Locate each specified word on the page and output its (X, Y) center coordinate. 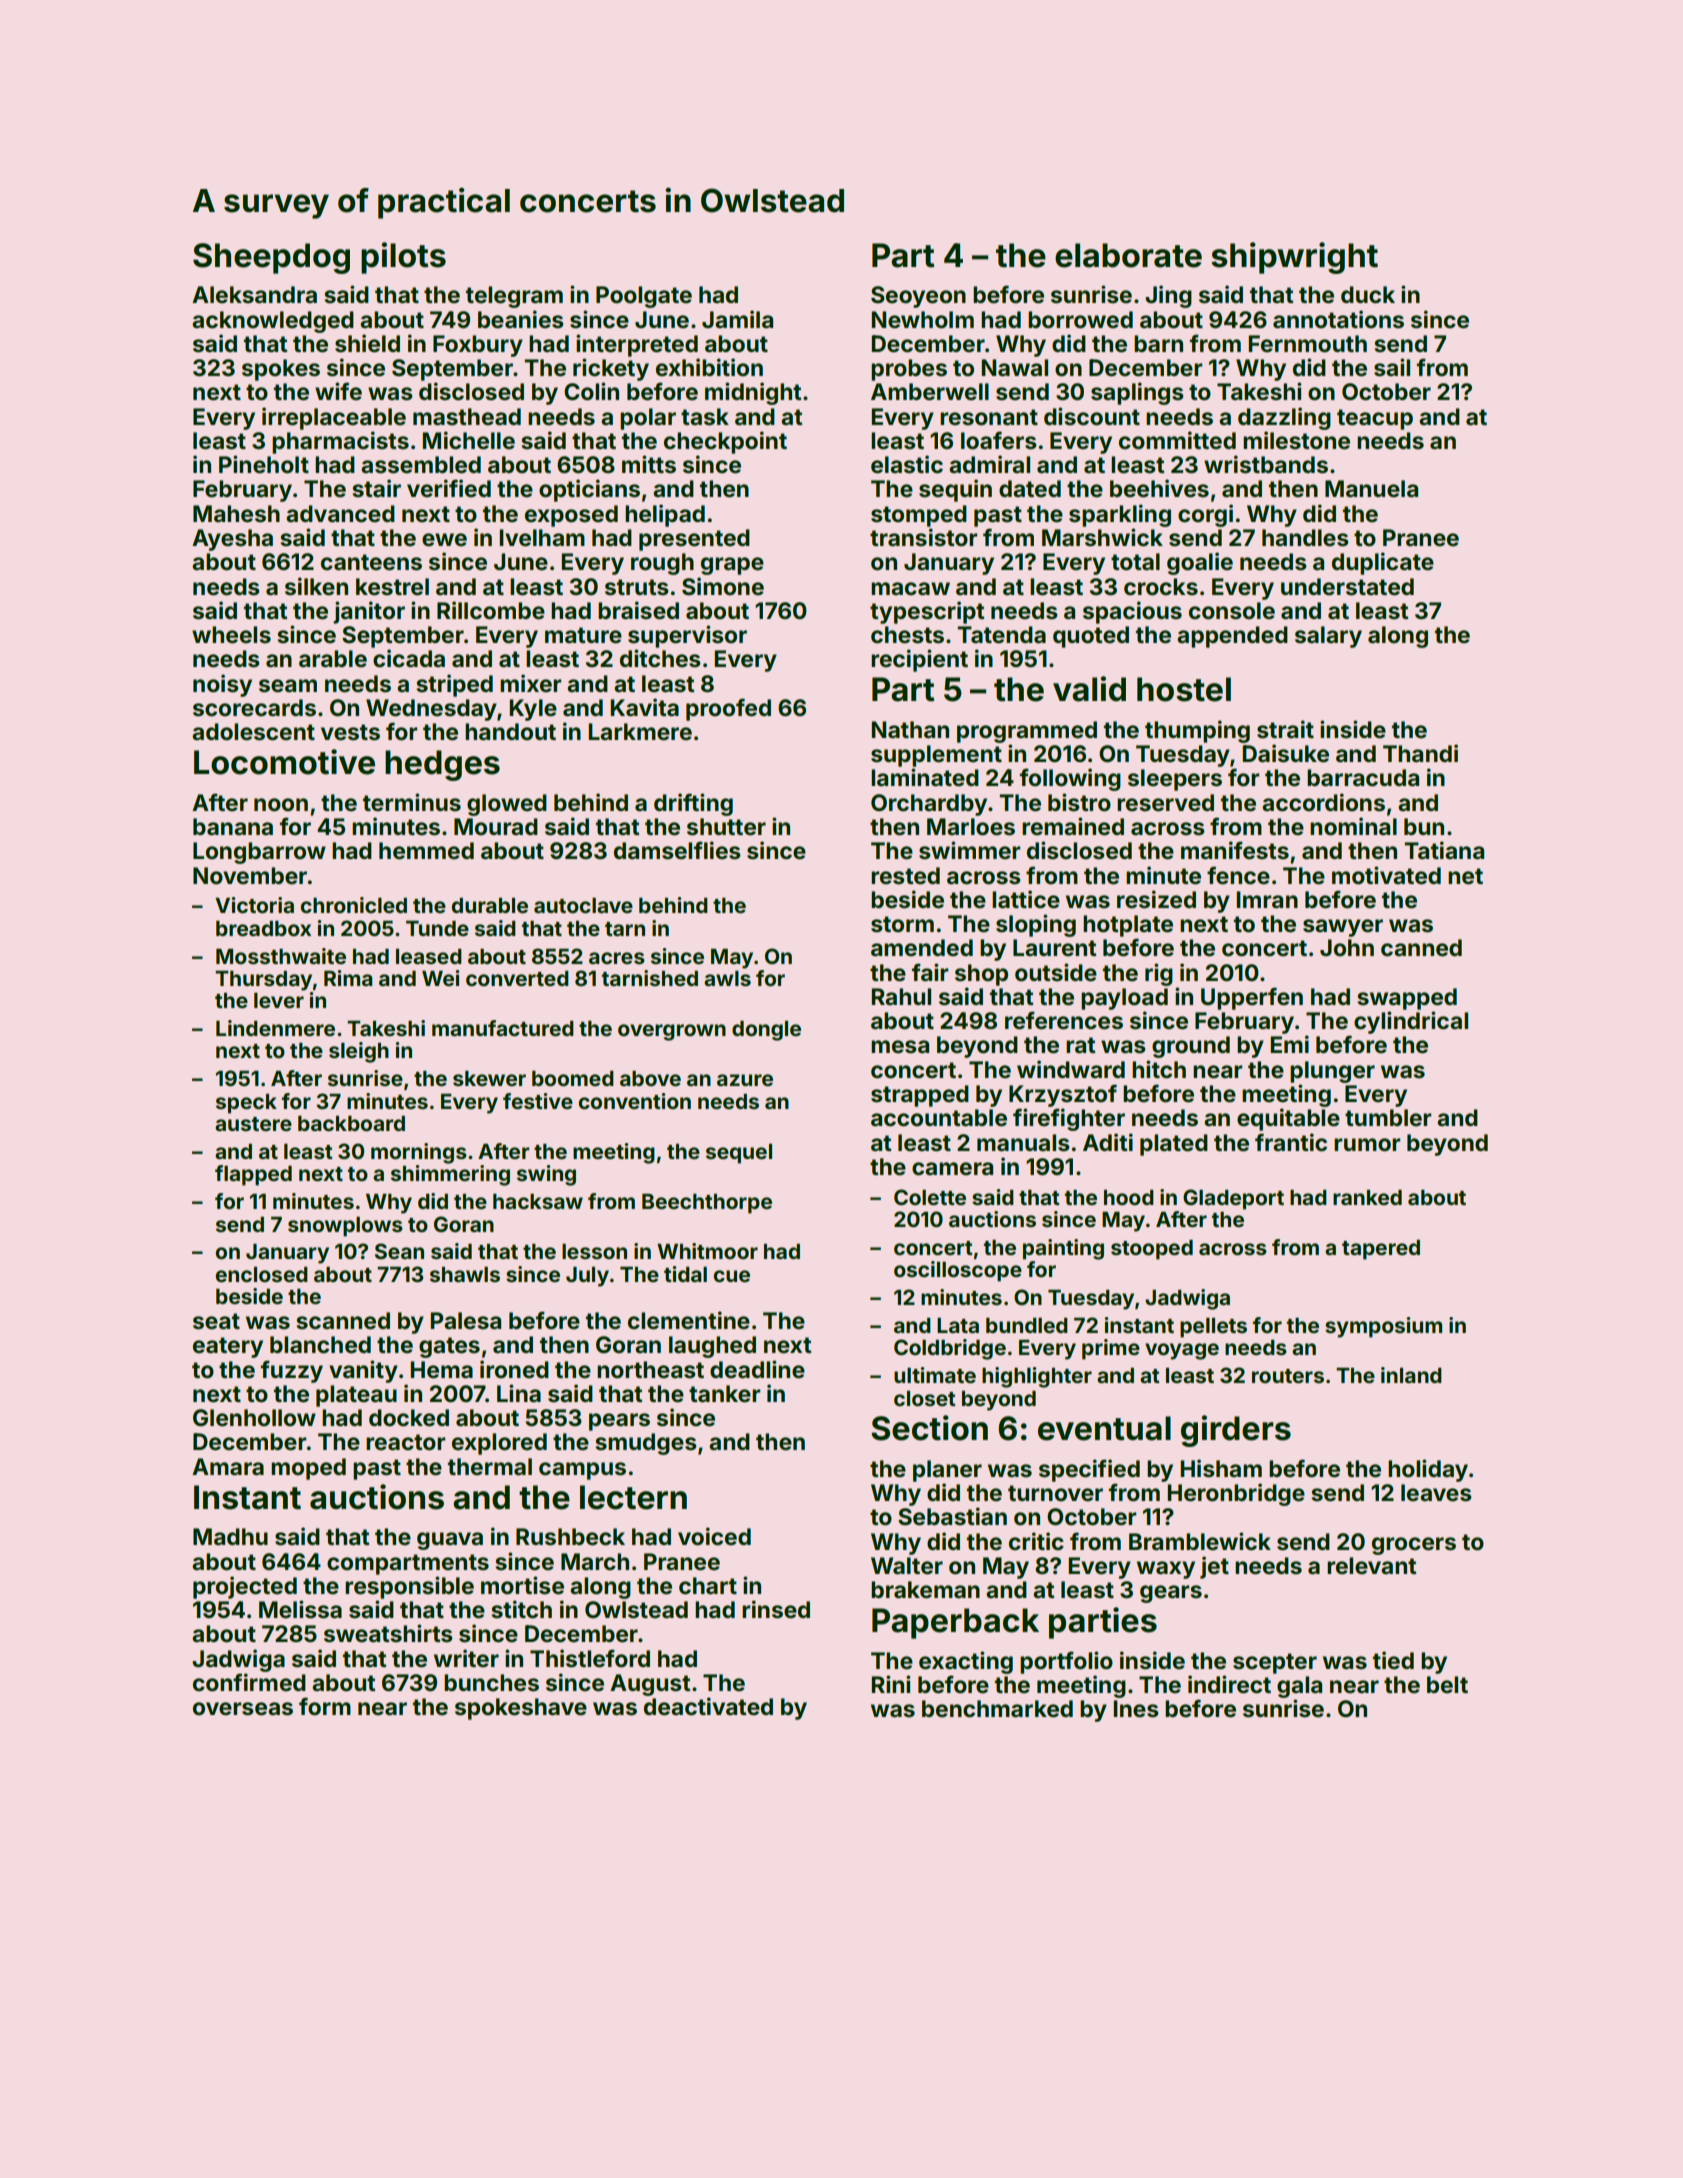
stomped (919, 516)
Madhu (230, 1536)
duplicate (1383, 563)
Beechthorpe (707, 1204)
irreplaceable (334, 418)
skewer (489, 1078)
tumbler (1388, 1118)
